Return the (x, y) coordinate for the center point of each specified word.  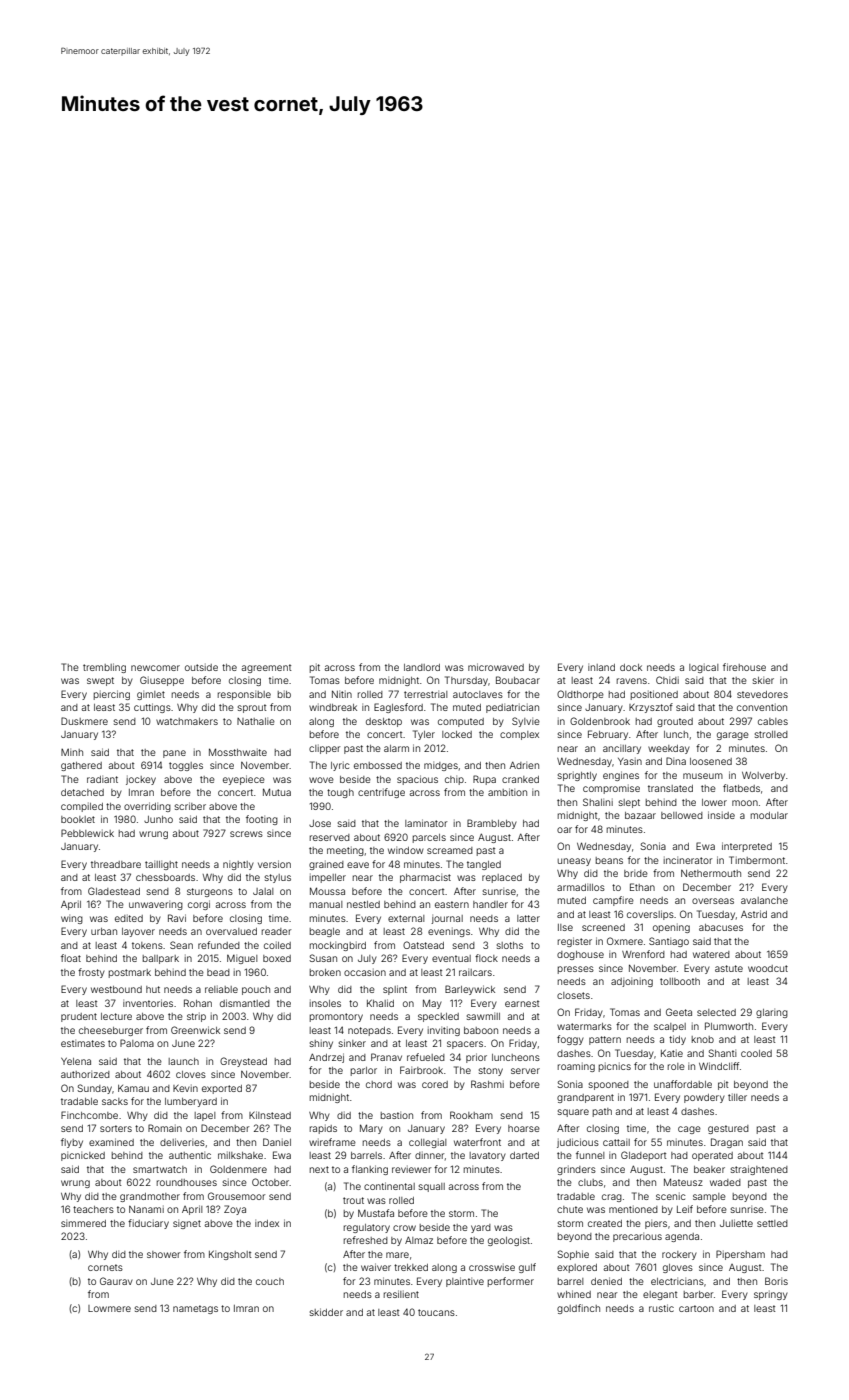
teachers (93, 1209)
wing (72, 919)
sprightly (577, 776)
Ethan (642, 887)
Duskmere (84, 721)
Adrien (524, 765)
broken (325, 972)
